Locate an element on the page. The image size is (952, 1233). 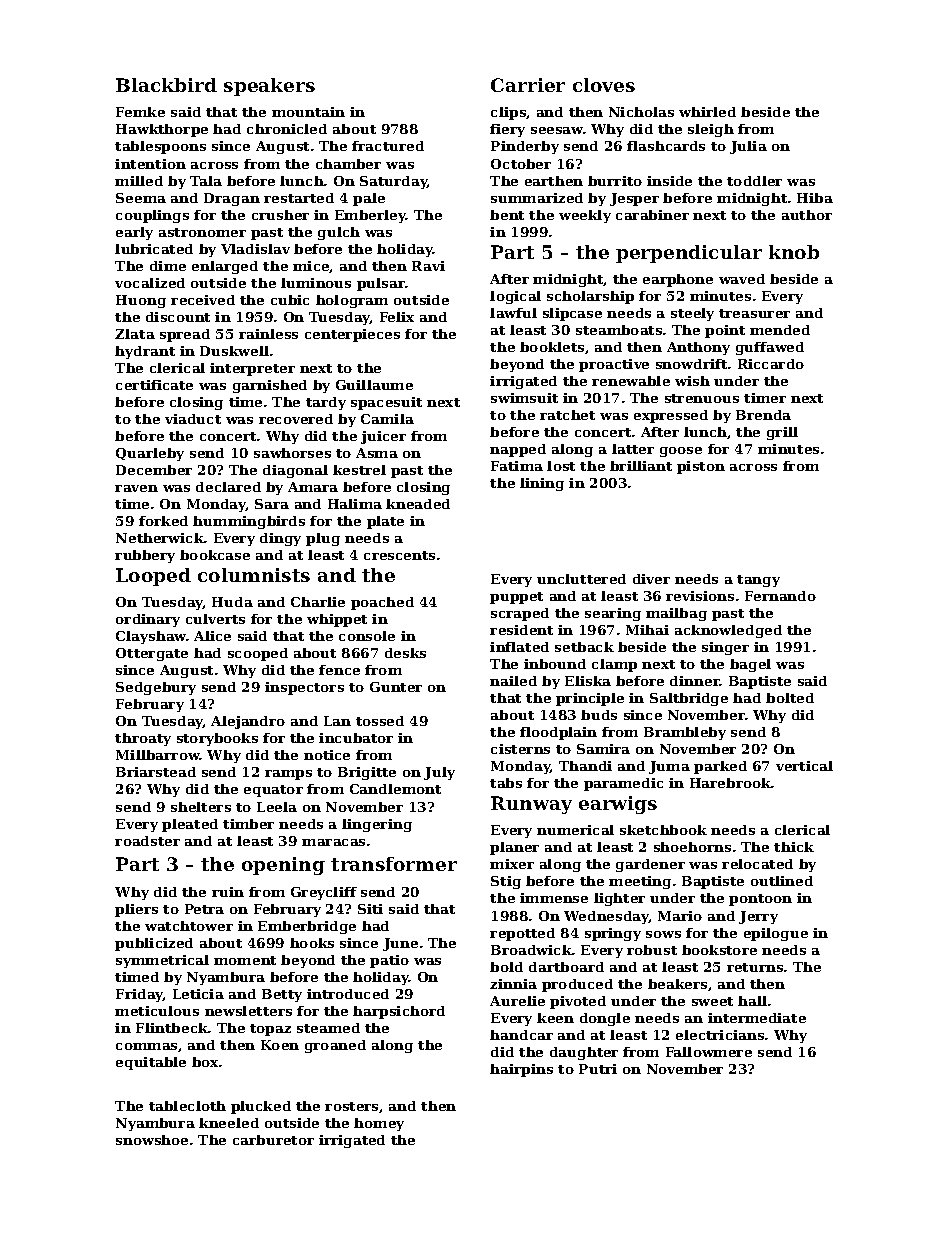
strenuous is located at coordinates (702, 398).
